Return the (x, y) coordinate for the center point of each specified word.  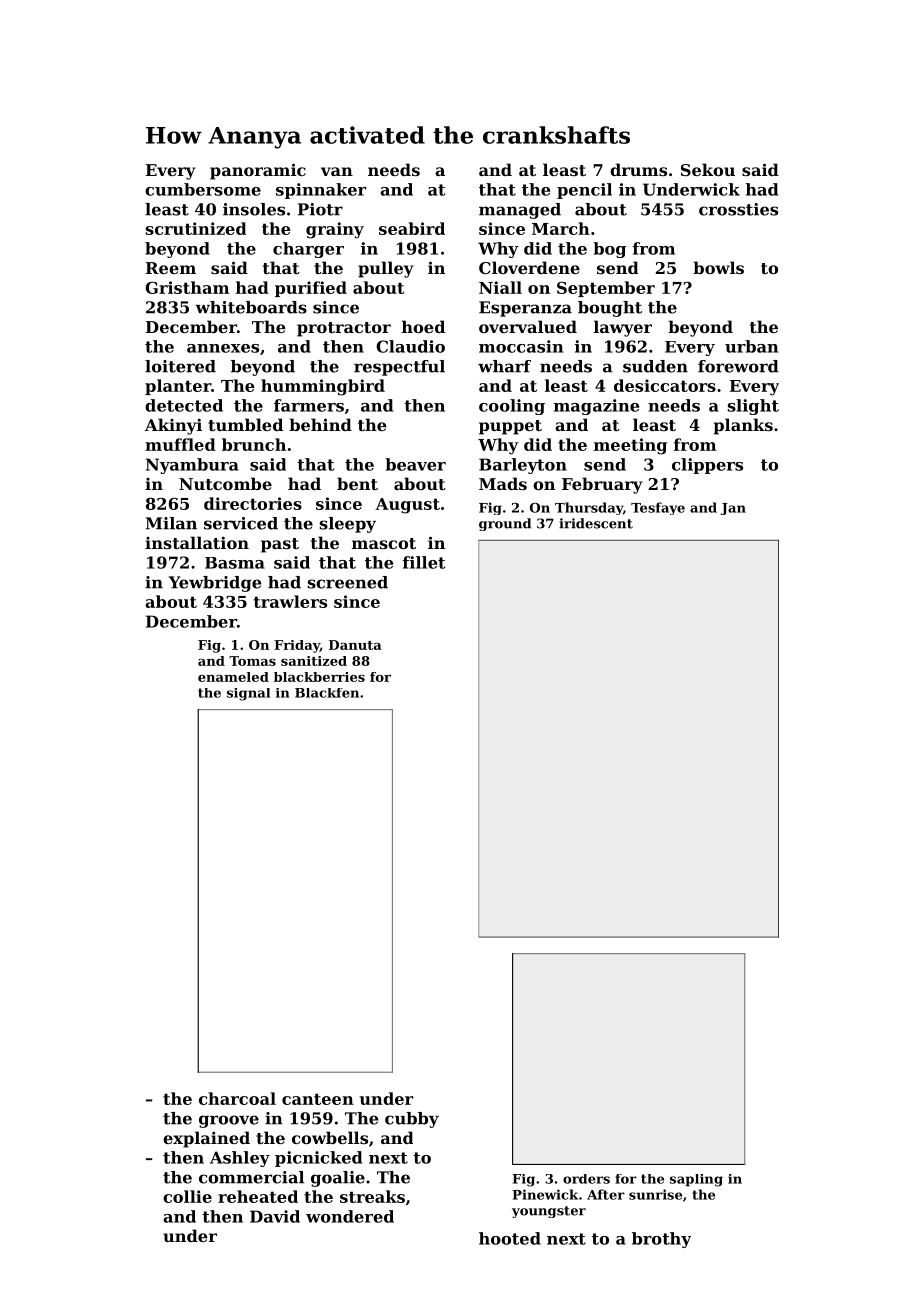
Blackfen (327, 693)
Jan (733, 509)
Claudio (410, 346)
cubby (412, 1120)
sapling (696, 1180)
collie (187, 1196)
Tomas (252, 661)
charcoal (237, 1098)
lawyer (623, 328)
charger (308, 250)
